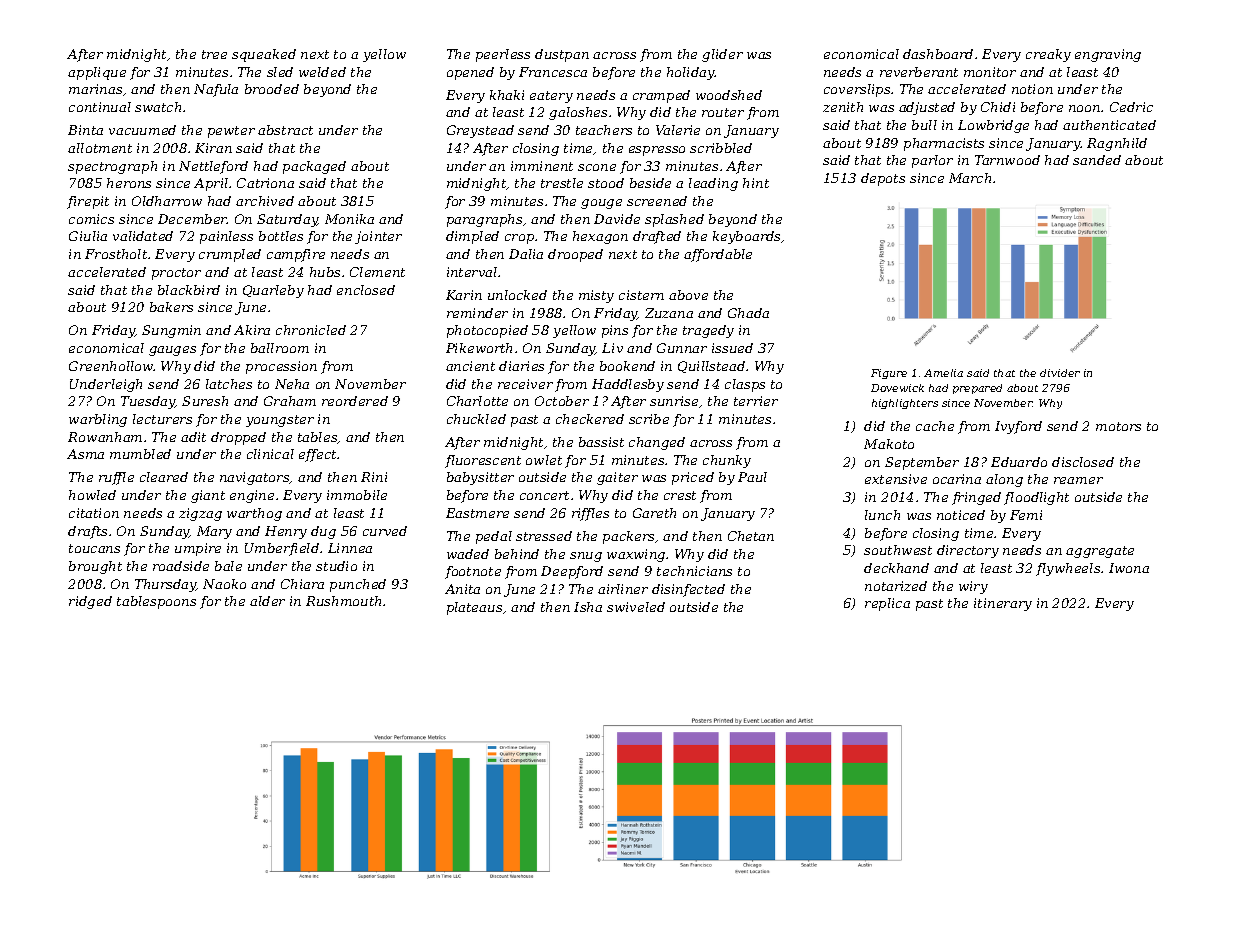 The image size is (1233, 952). What do you see at coordinates (336, 566) in the screenshot?
I see `studio` at bounding box center [336, 566].
